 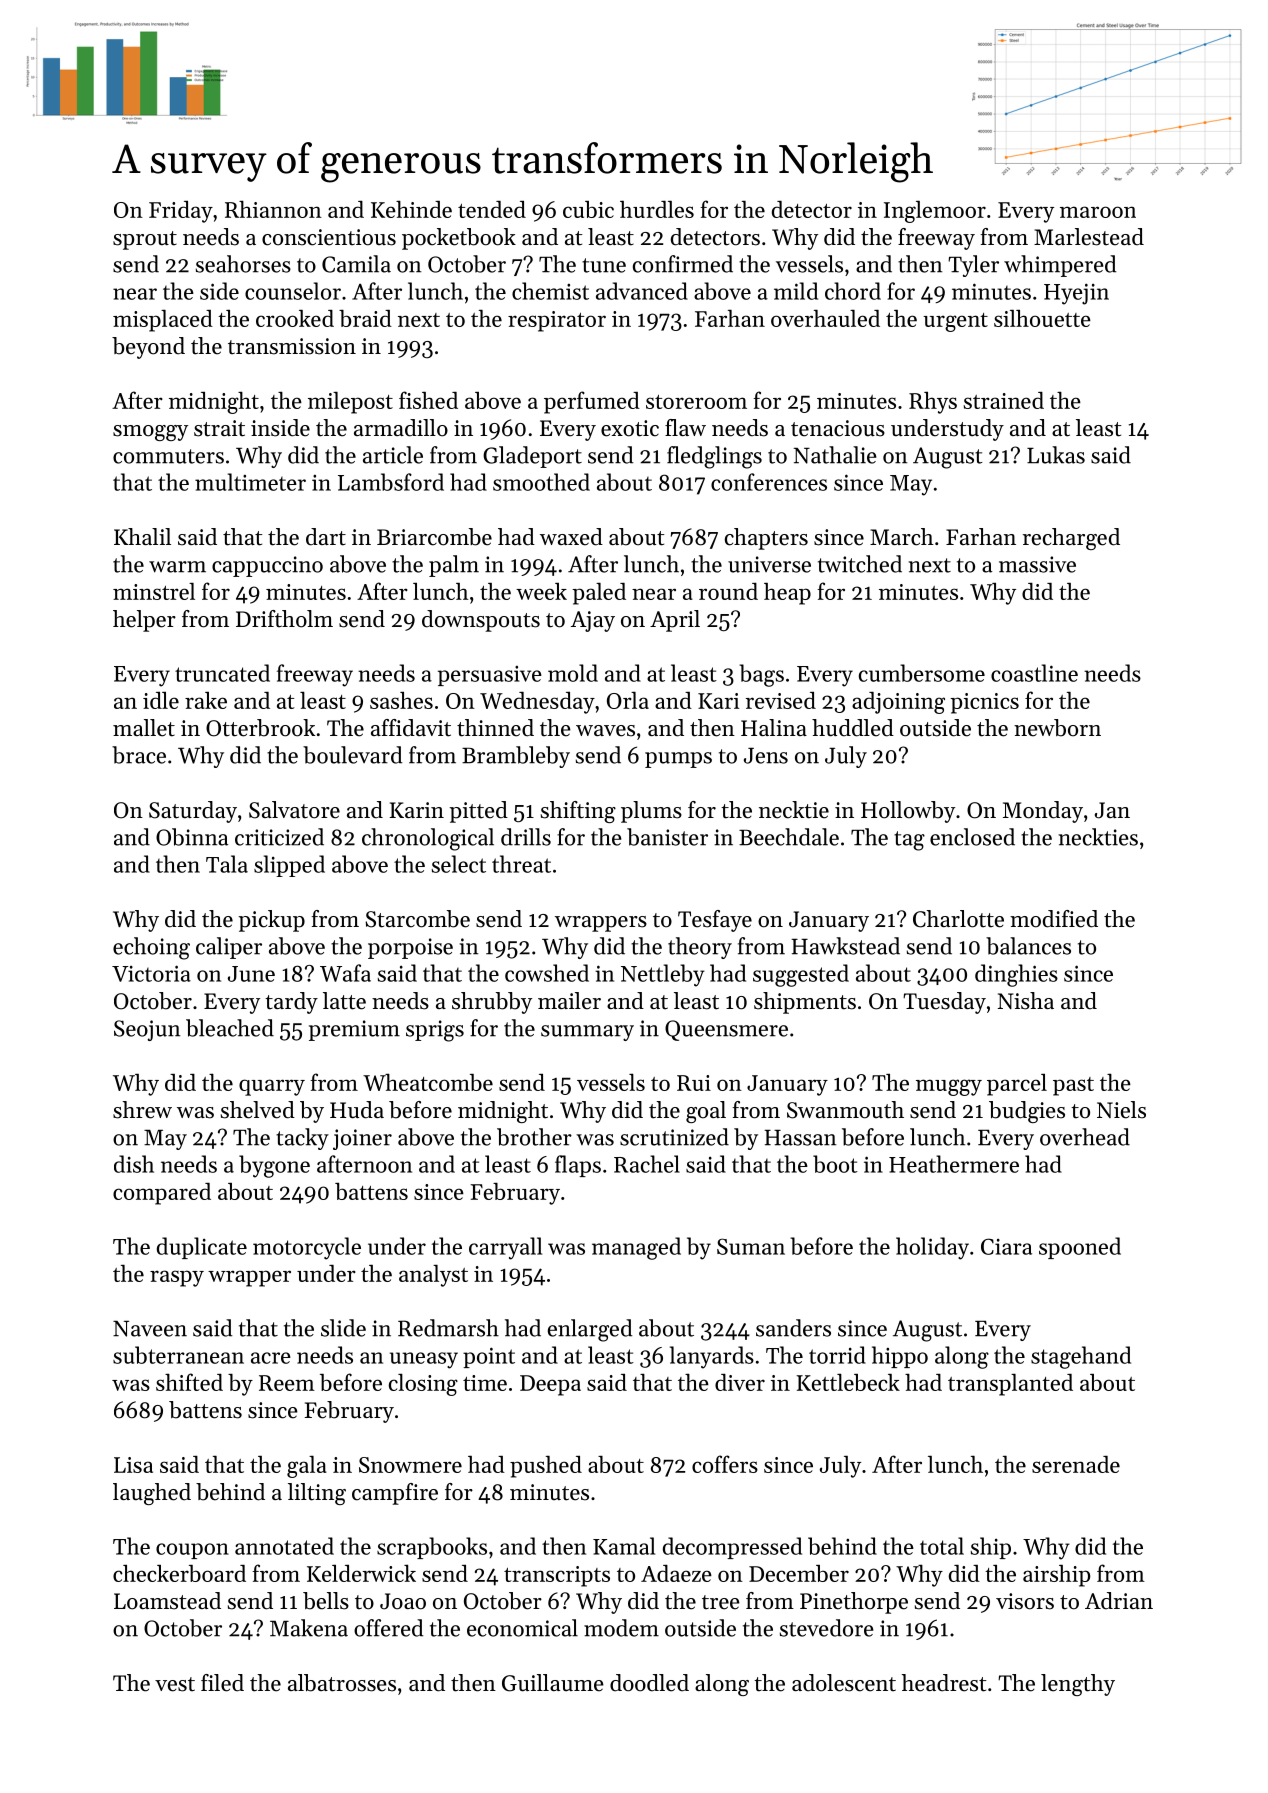 I want to click on beyond, so click(x=148, y=348).
